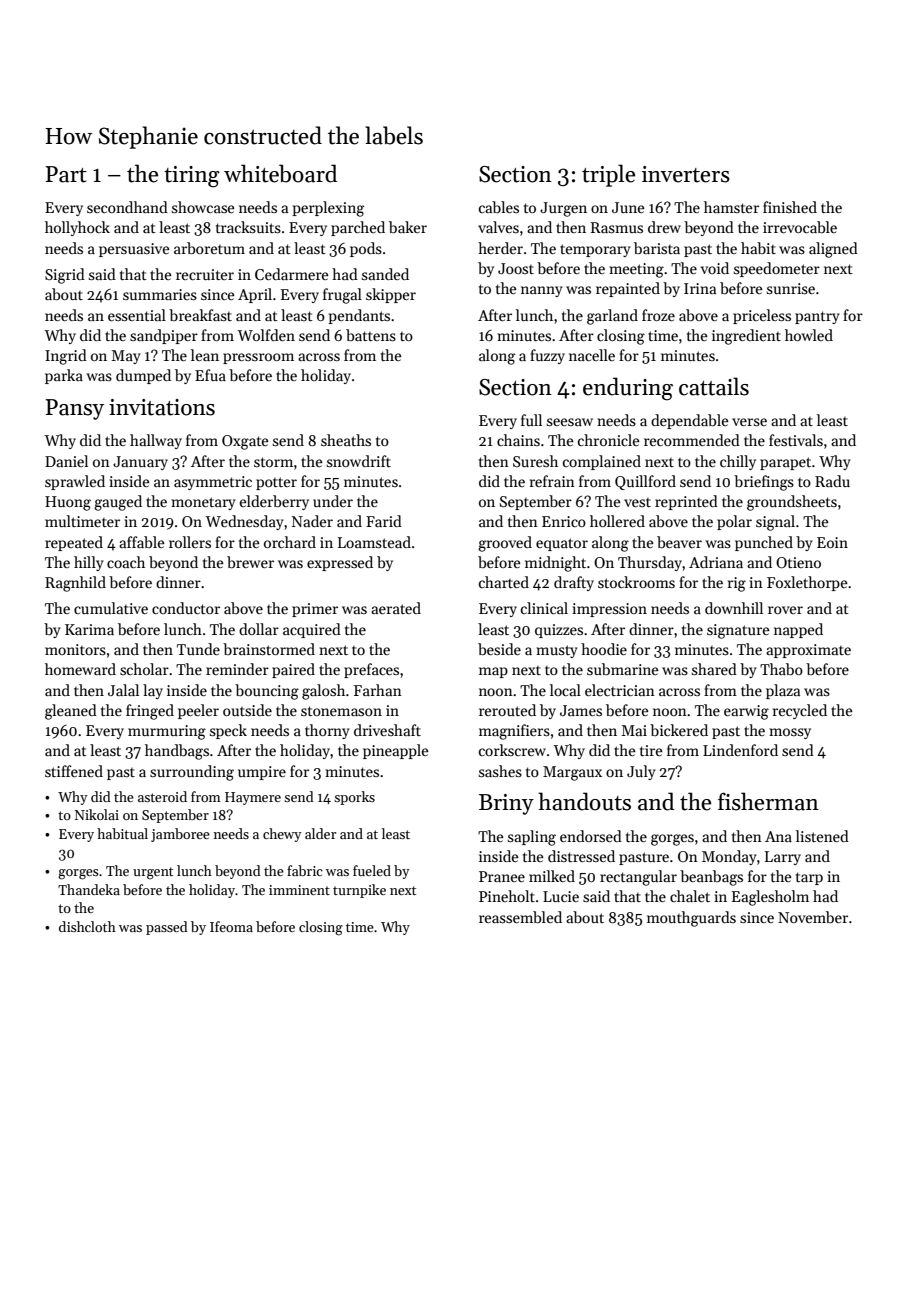 This document has height=1316, width=908. What do you see at coordinates (231, 926) in the document?
I see `Ifeoma` at bounding box center [231, 926].
